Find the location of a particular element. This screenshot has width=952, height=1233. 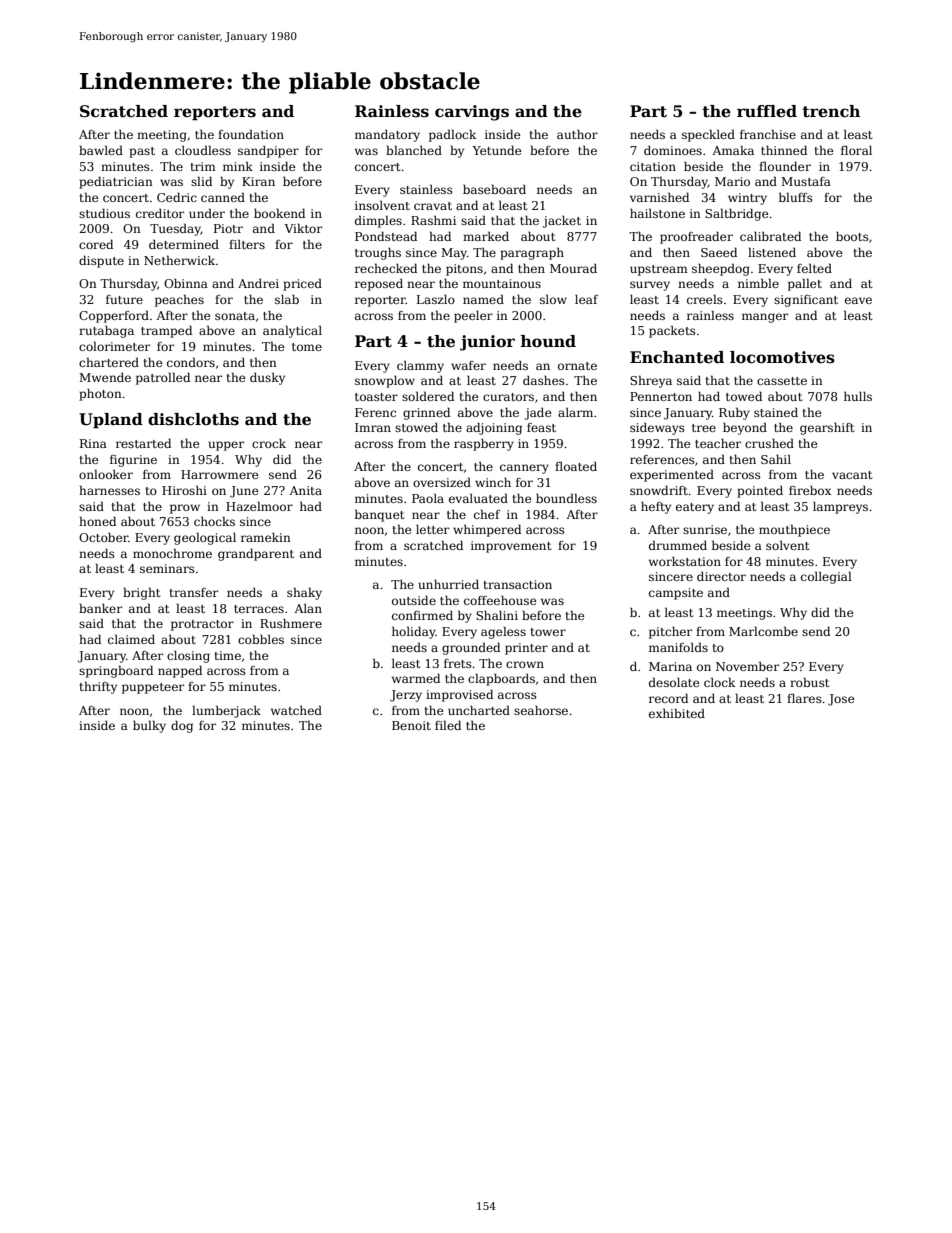

felted is located at coordinates (814, 268).
